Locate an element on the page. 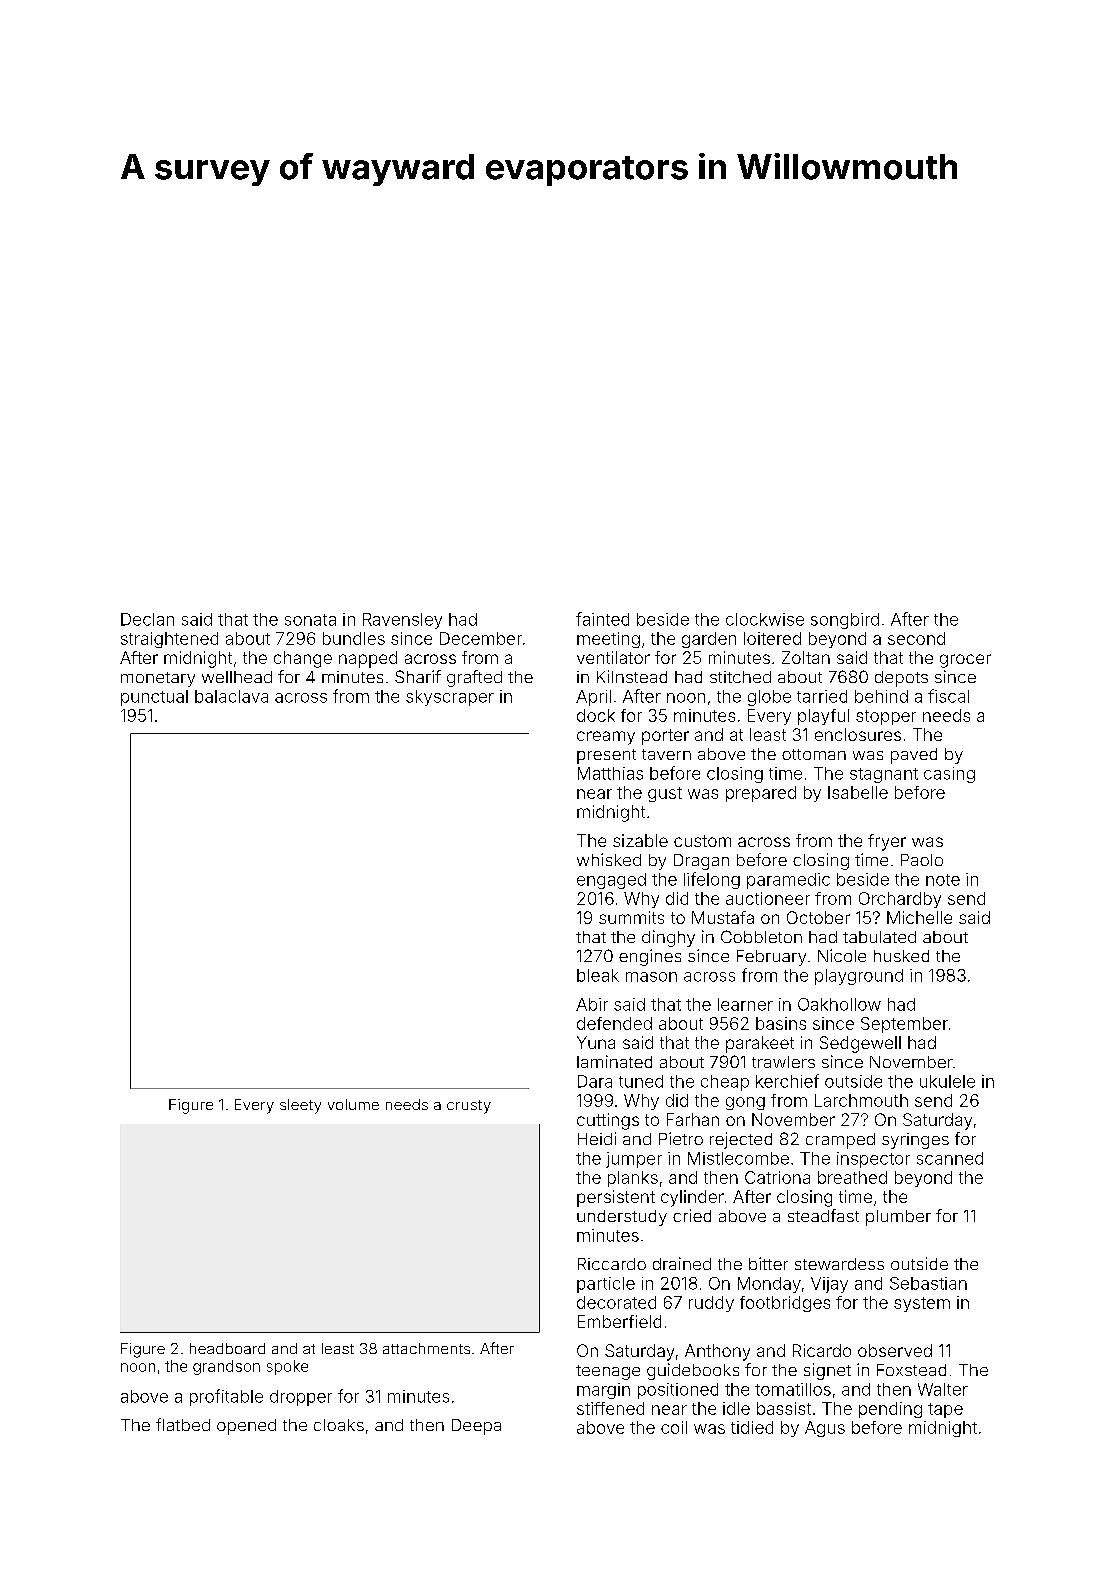 This image has height=1578, width=1116. ventilator is located at coordinates (613, 657).
